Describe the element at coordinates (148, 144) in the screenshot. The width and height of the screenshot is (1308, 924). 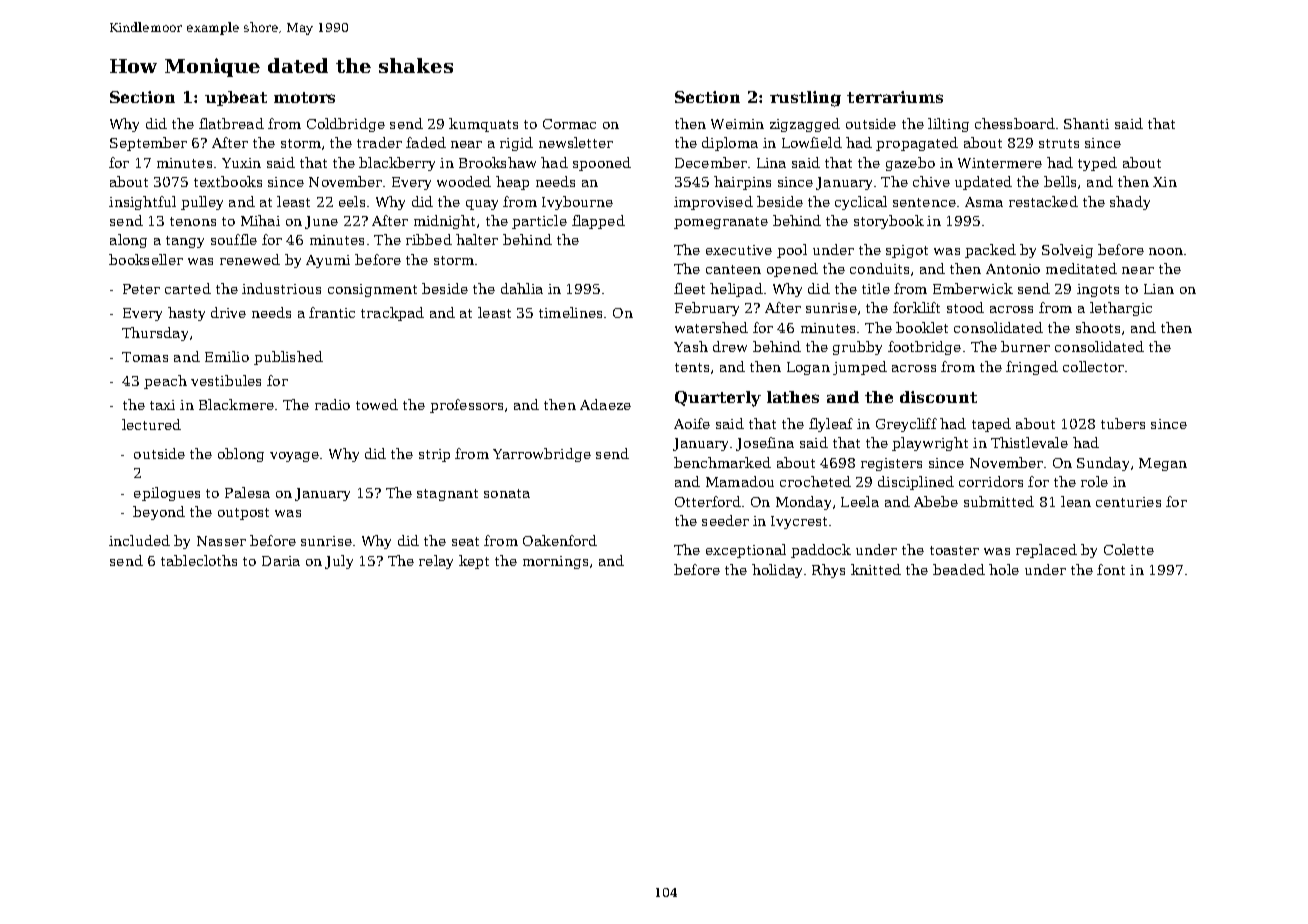
I see `September` at that location.
